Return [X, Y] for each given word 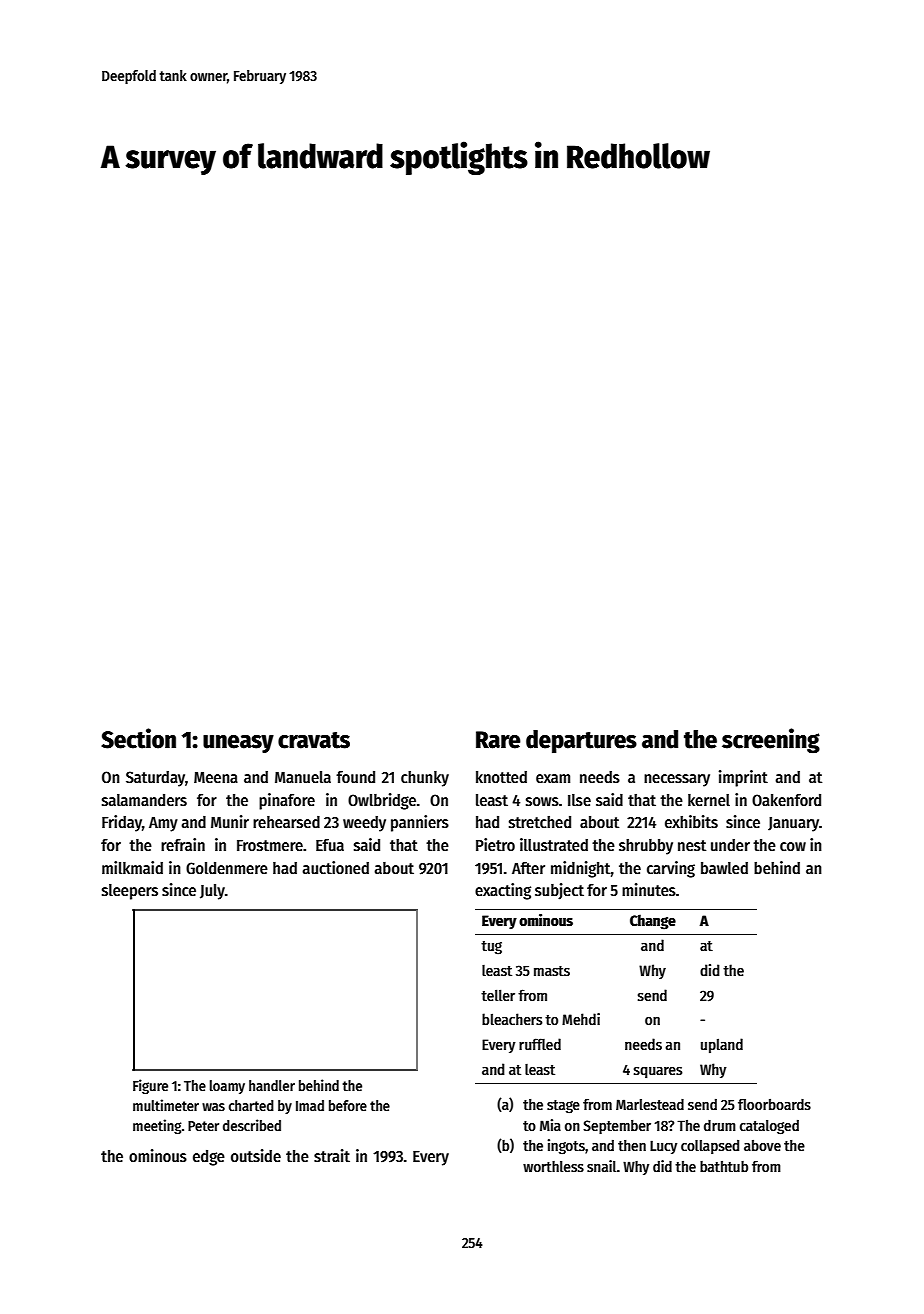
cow [793, 846]
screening [771, 741]
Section [138, 738]
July [212, 892]
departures [581, 741]
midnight [581, 869]
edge [209, 1158]
